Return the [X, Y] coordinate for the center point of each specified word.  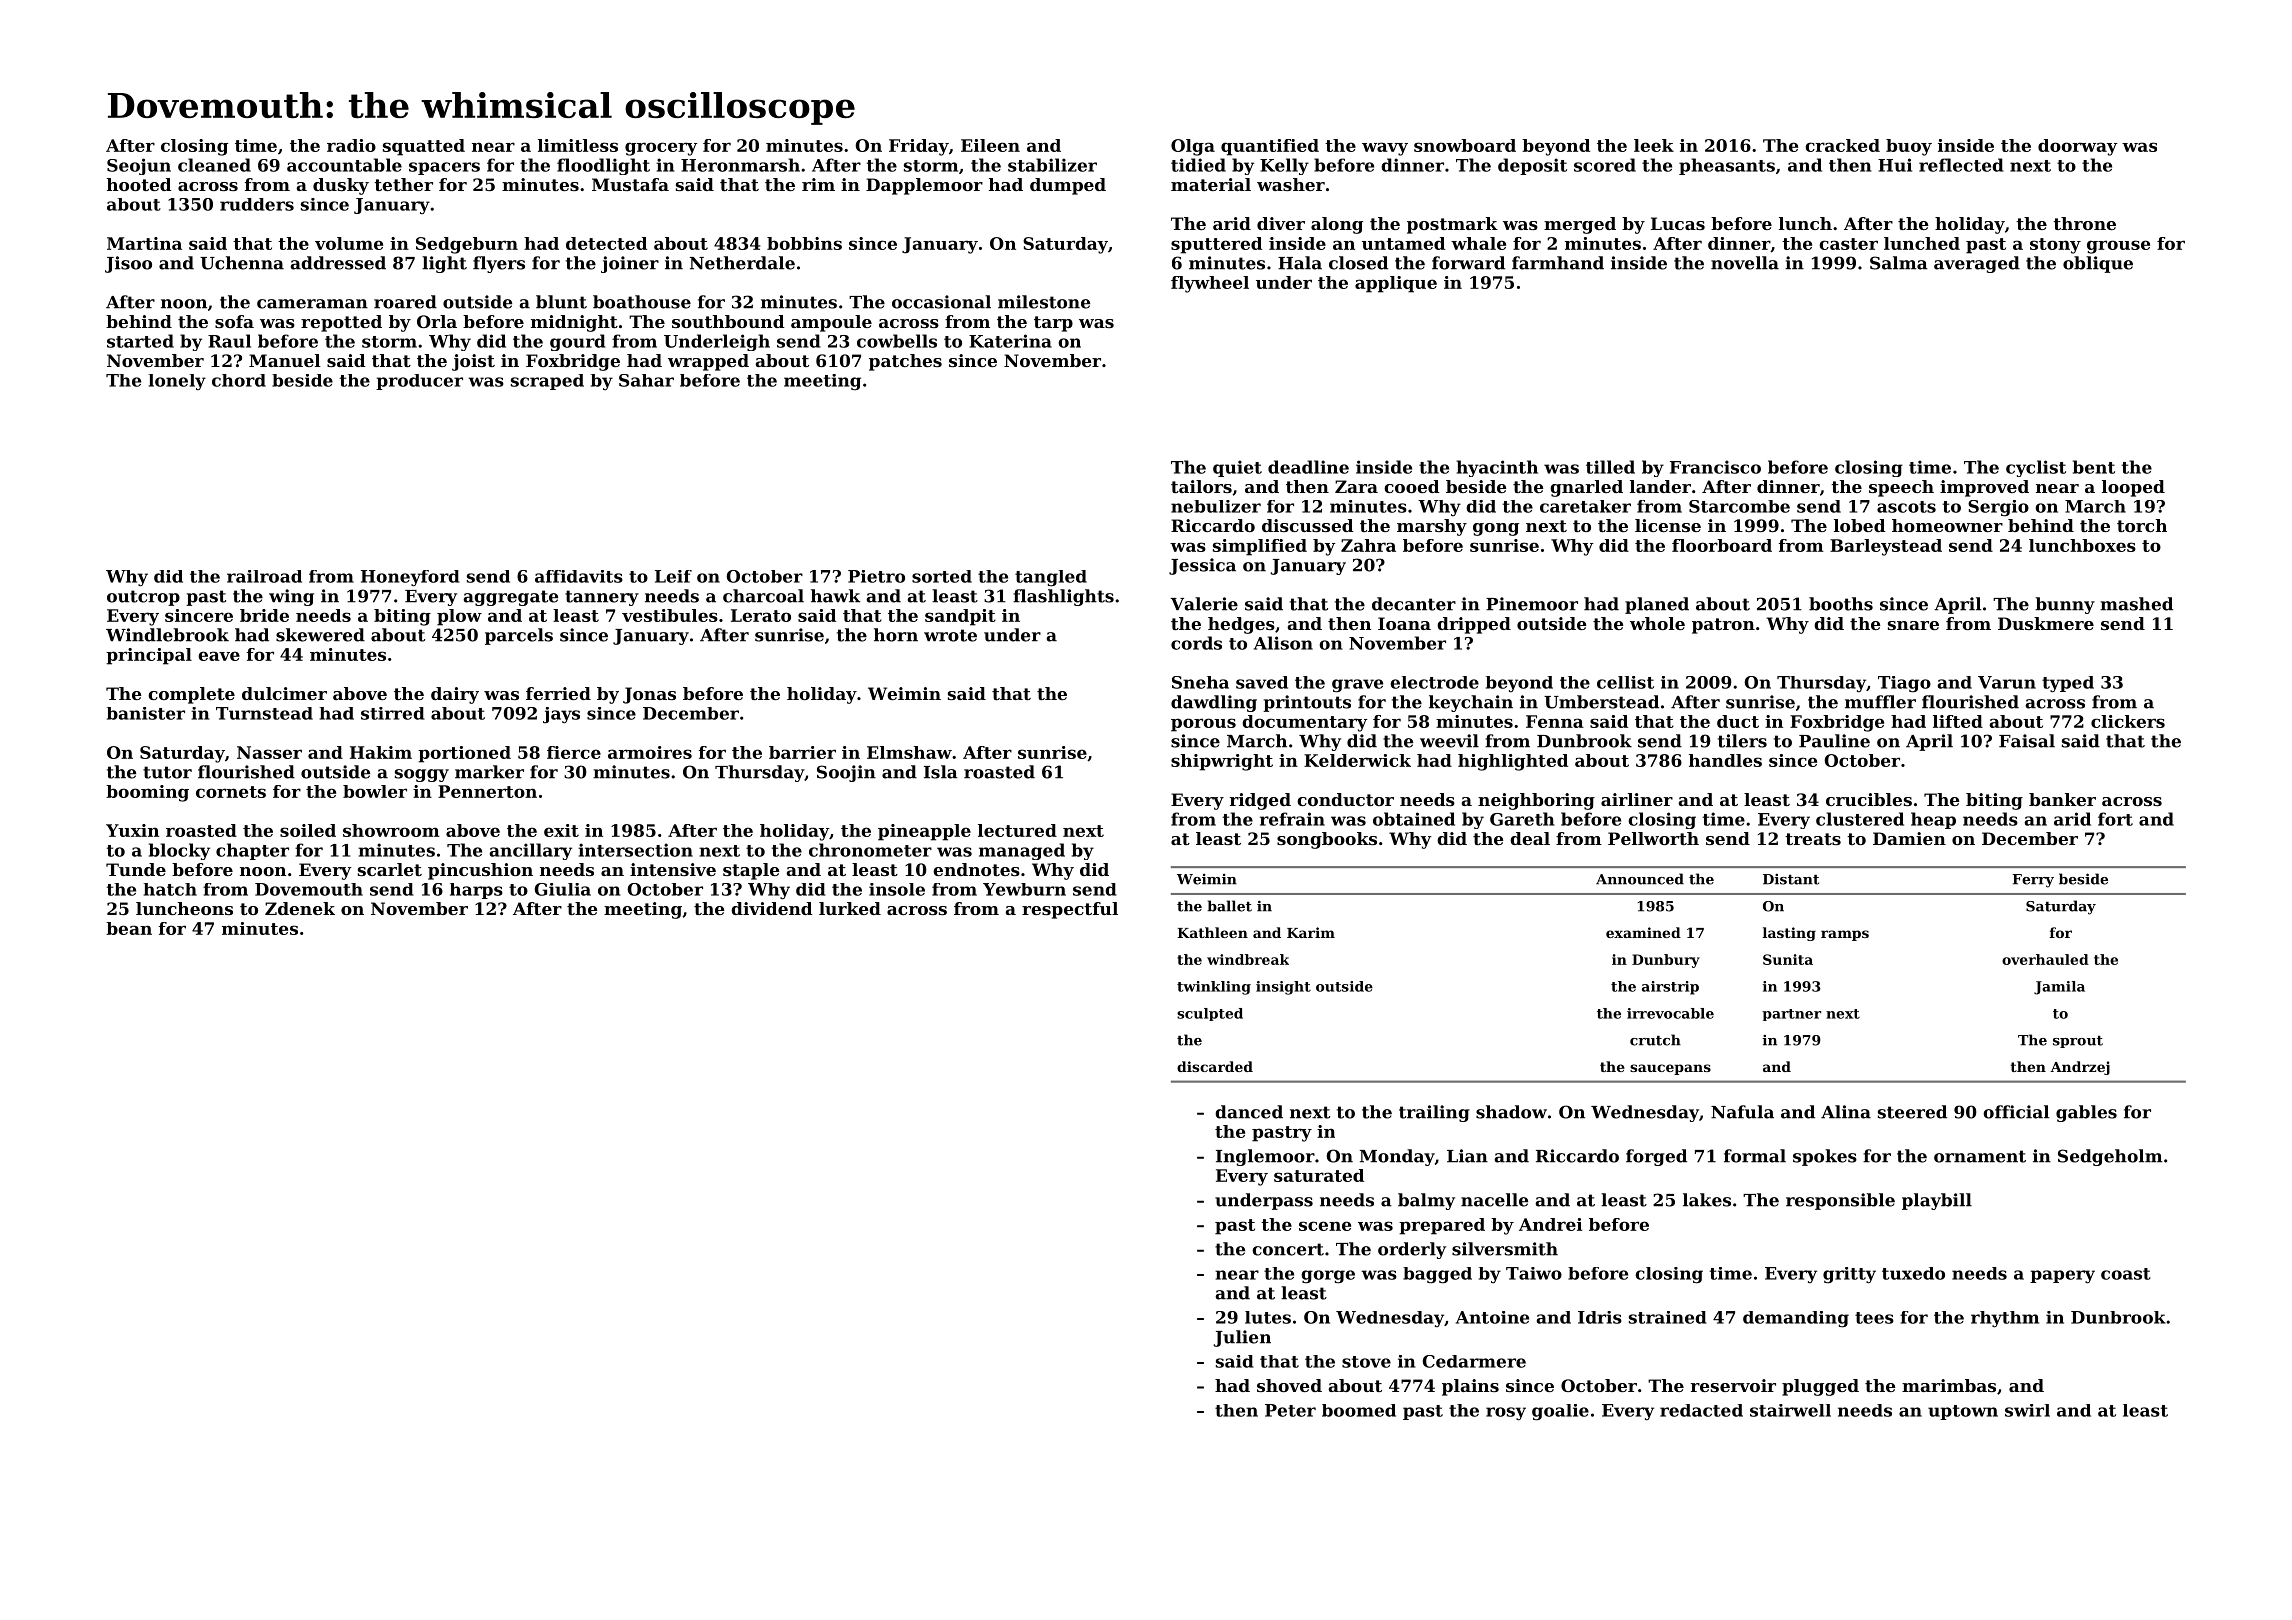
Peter [1290, 1410]
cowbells [897, 341]
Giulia [562, 889]
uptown [1963, 1412]
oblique [2098, 264]
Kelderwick [1357, 760]
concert [1288, 1249]
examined [1643, 932]
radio [351, 145]
